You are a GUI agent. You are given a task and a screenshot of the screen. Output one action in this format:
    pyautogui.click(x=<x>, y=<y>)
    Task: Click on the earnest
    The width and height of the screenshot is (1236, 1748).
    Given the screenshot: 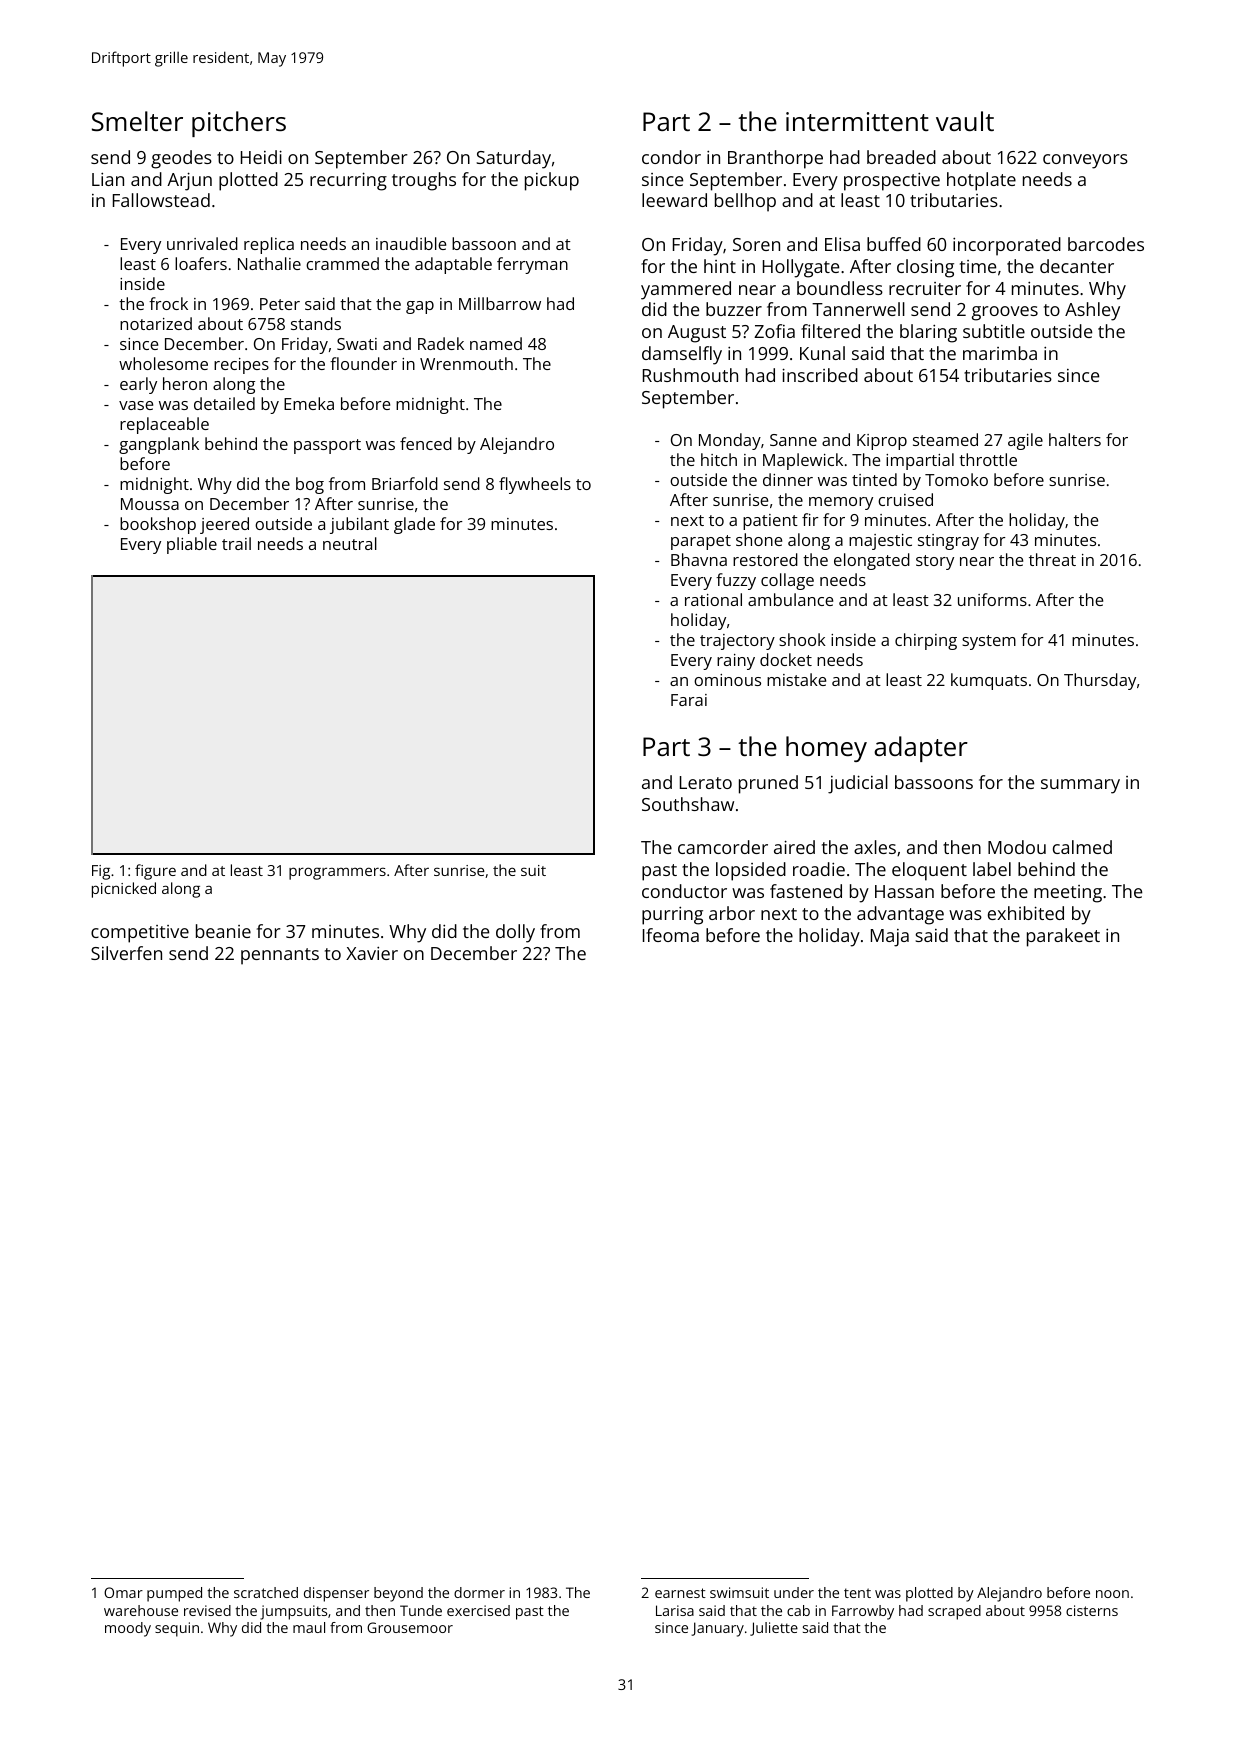 What is the action you would take?
    pyautogui.click(x=680, y=1593)
